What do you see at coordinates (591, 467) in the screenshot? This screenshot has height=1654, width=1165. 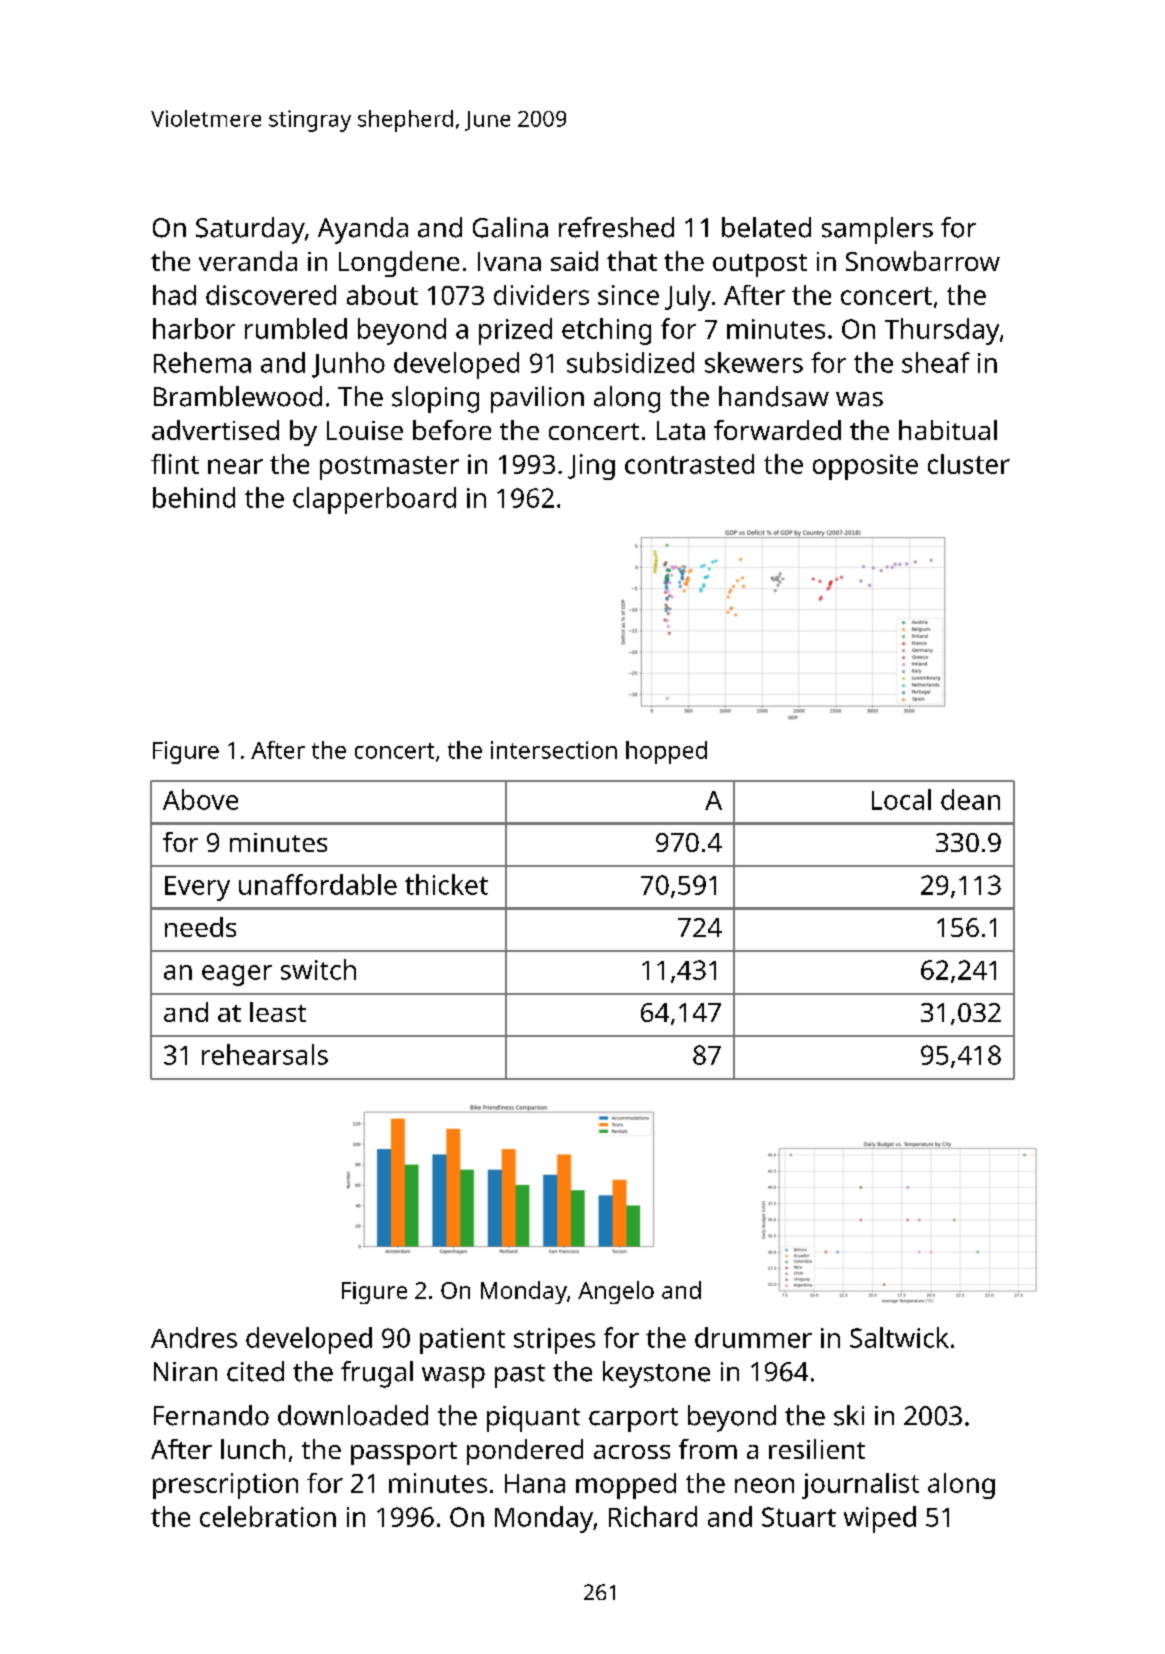 I see `Jing` at bounding box center [591, 467].
